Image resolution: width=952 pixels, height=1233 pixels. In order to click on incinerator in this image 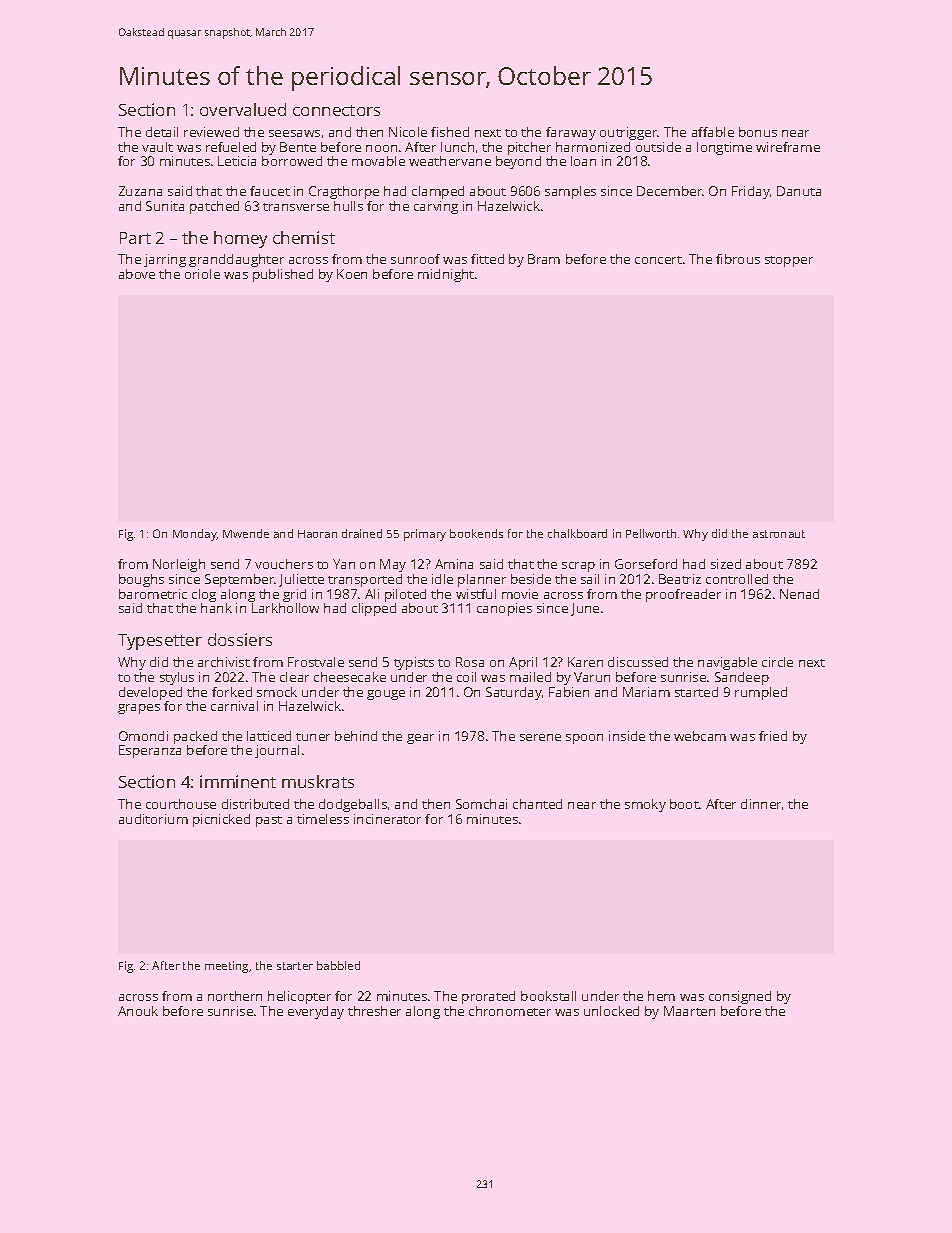, I will do `click(387, 819)`.
